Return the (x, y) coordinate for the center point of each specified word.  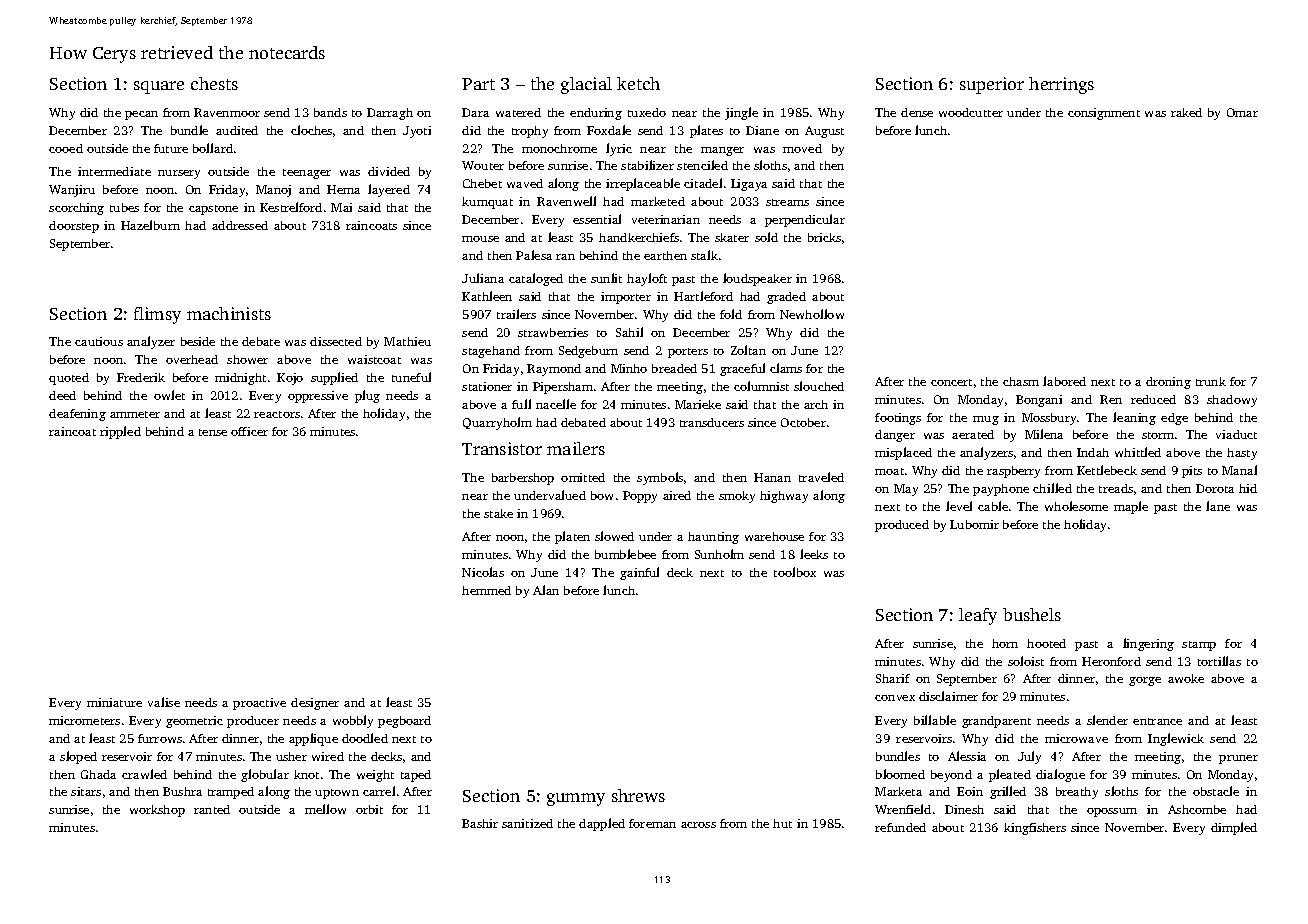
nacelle (556, 404)
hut (782, 823)
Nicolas (483, 572)
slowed (614, 536)
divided (389, 171)
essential (597, 219)
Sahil (629, 332)
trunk (1211, 381)
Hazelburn (150, 225)
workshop (157, 811)
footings (898, 419)
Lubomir (974, 524)
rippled (120, 432)
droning (1168, 383)
